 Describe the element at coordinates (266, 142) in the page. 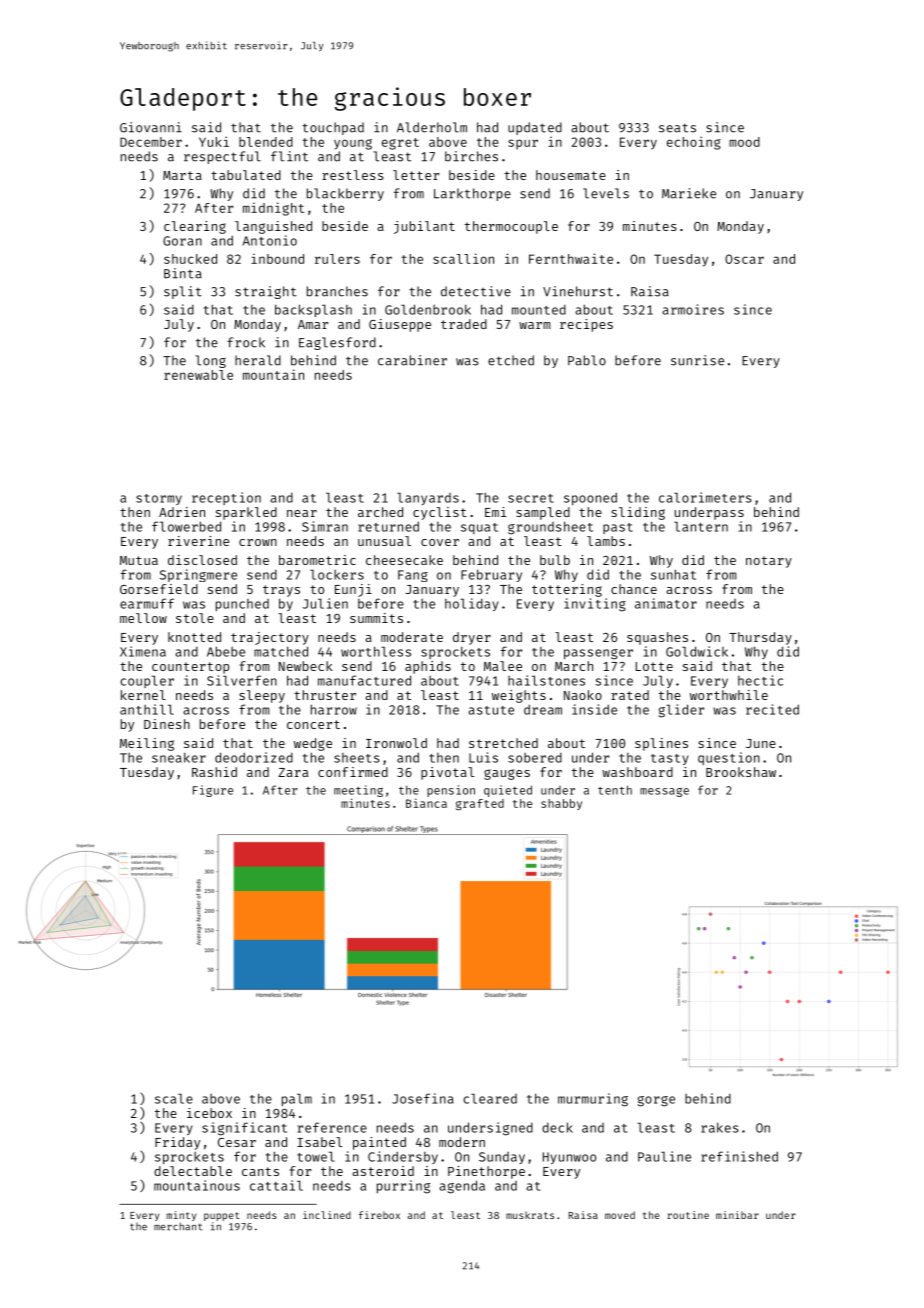

I see `blended` at that location.
